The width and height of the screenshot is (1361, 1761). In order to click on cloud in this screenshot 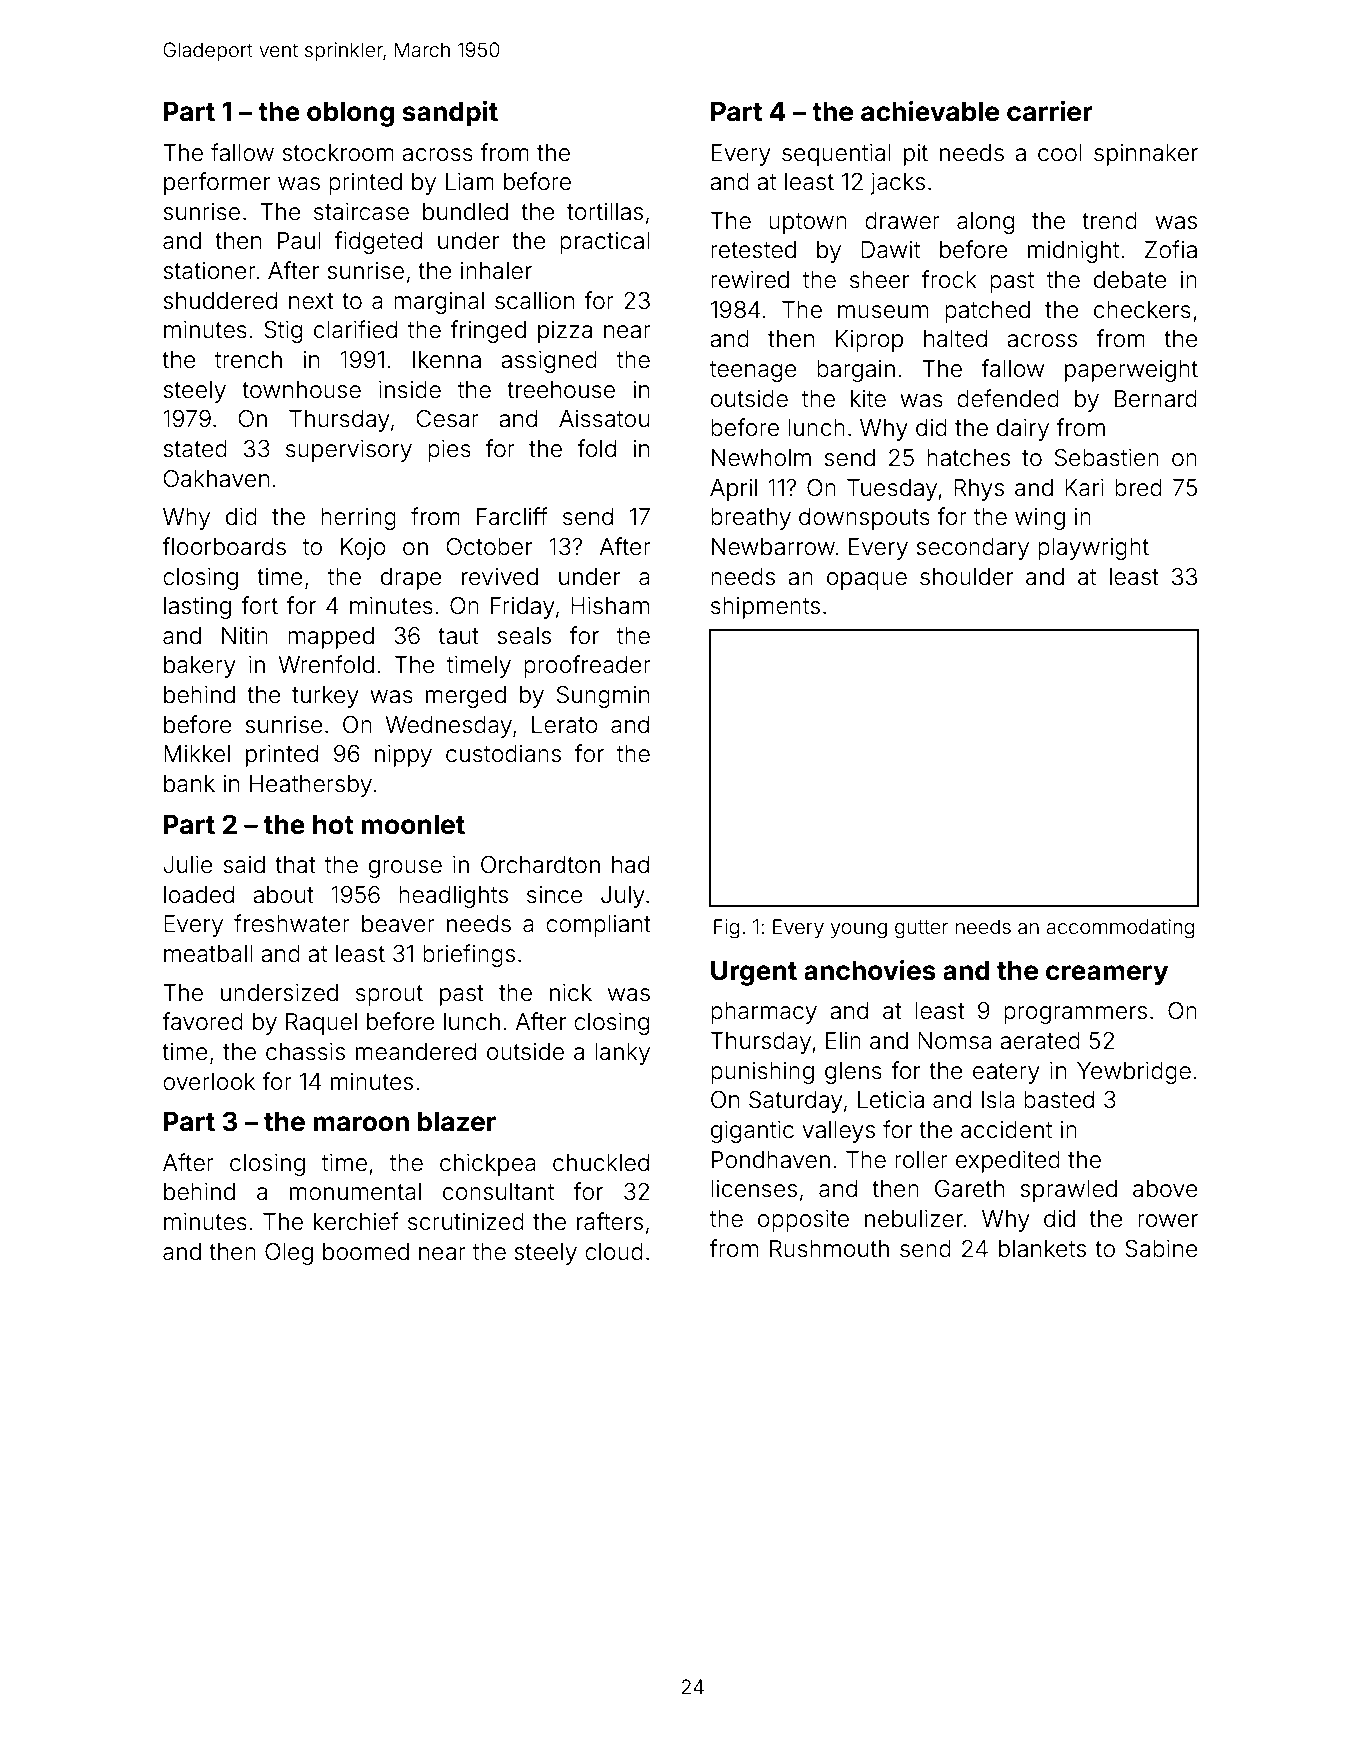, I will do `click(614, 1252)`.
